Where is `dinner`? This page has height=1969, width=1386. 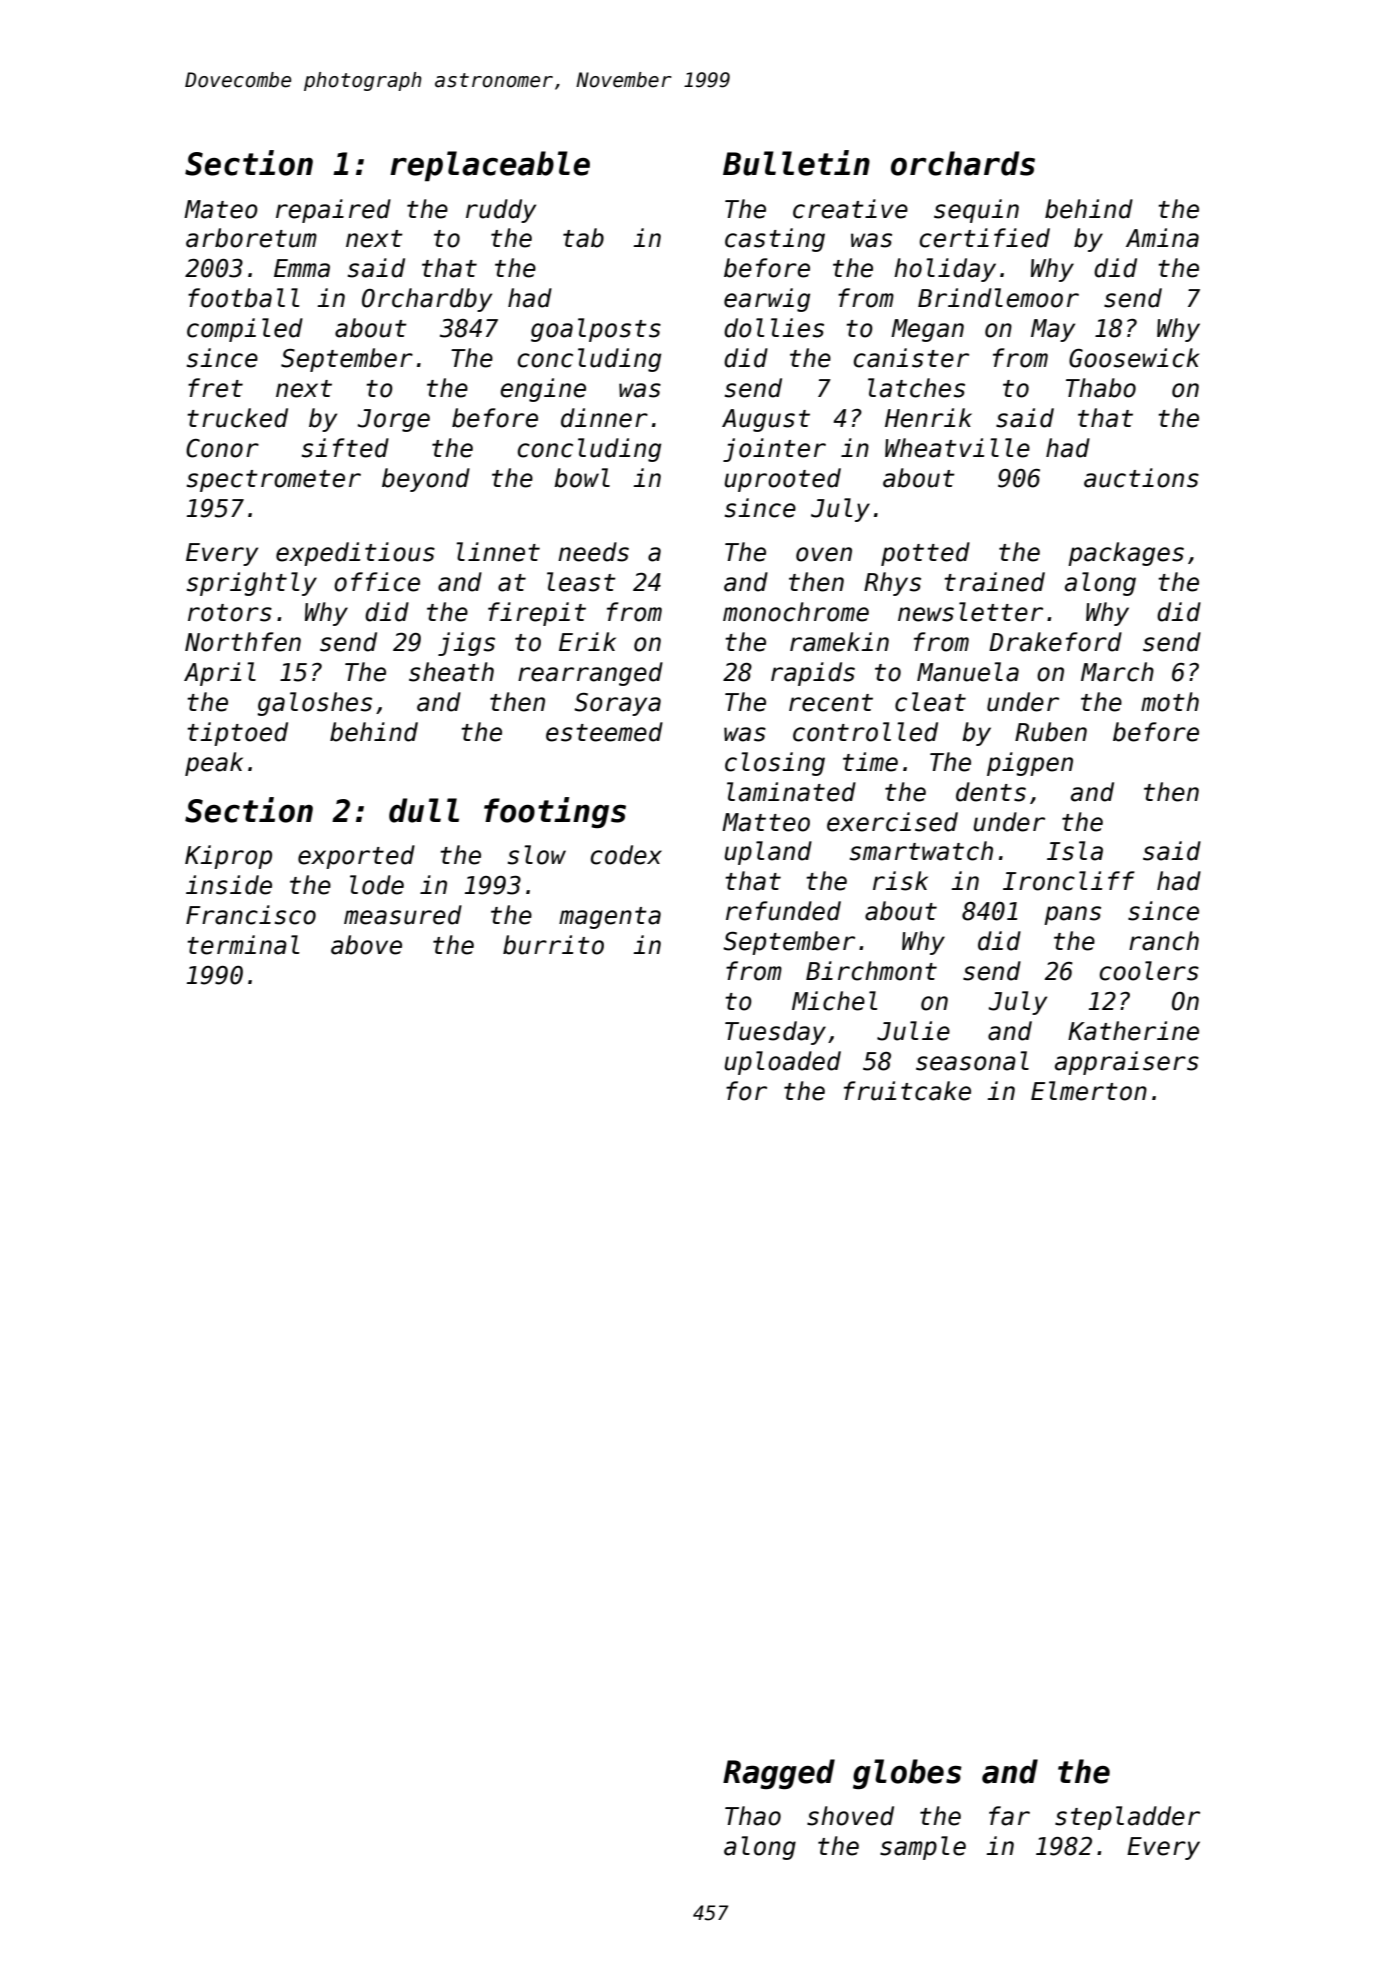 dinner is located at coordinates (604, 418).
